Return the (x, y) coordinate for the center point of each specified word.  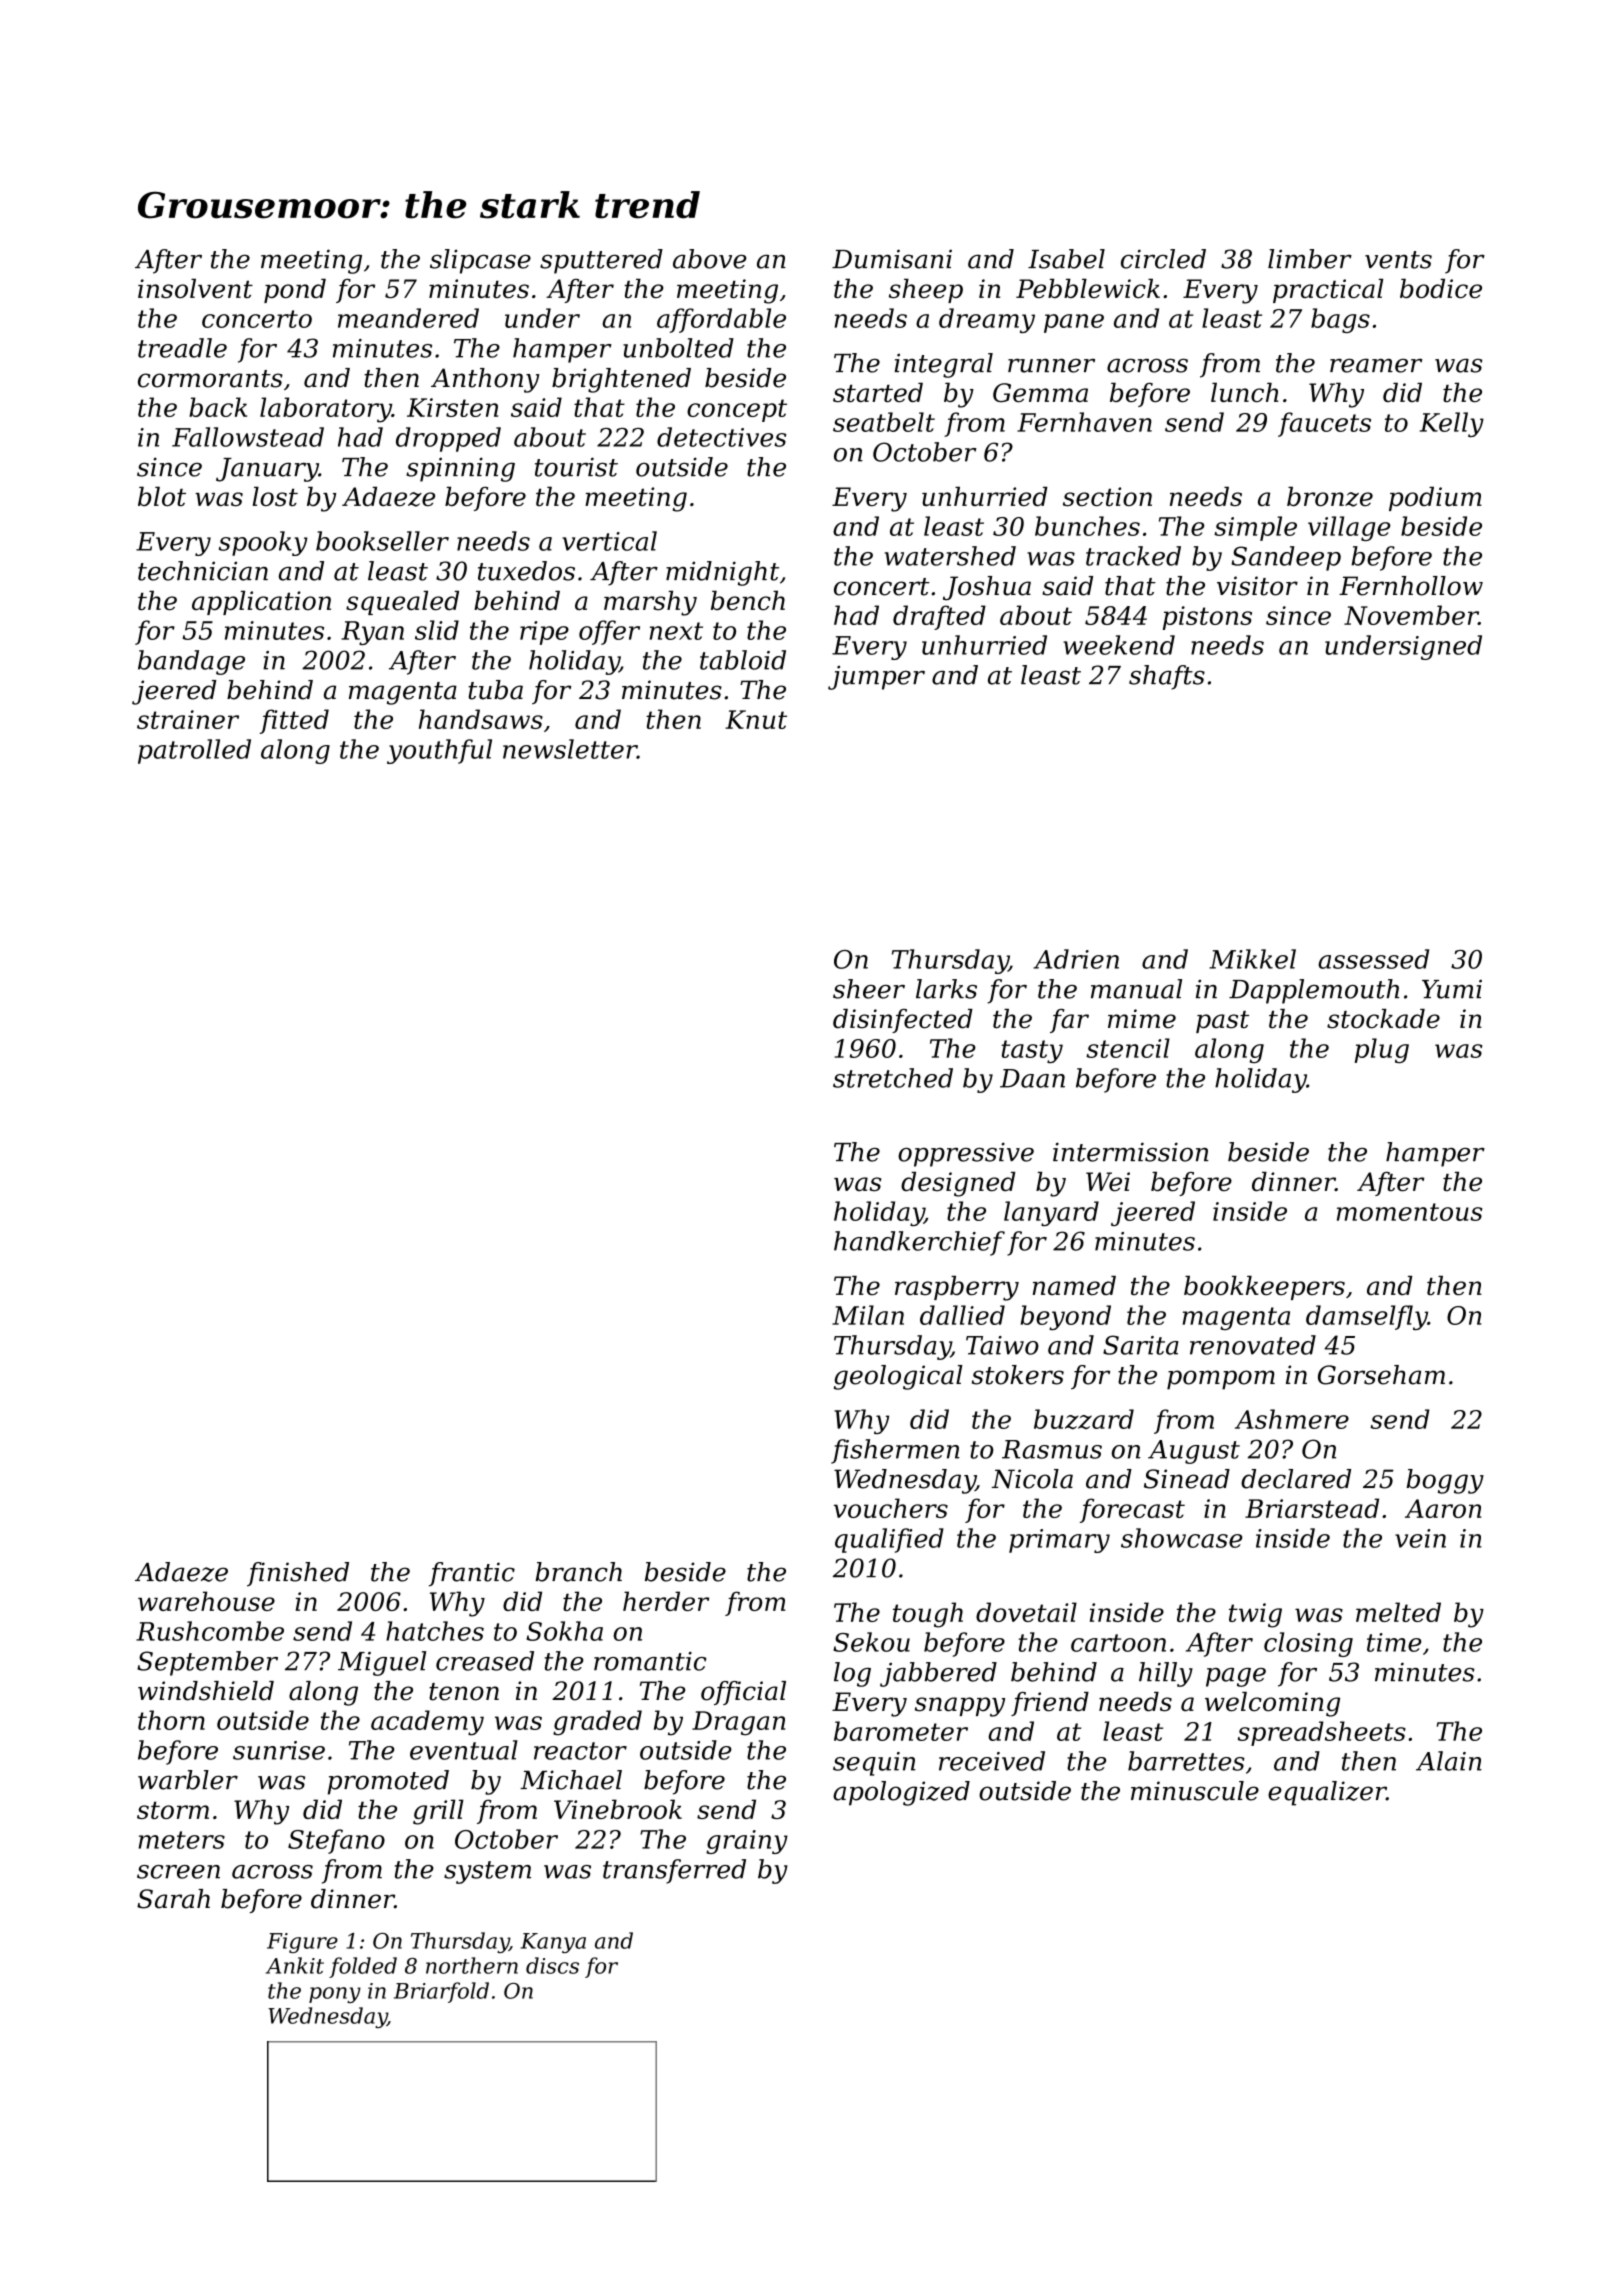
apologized (901, 1793)
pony (335, 1995)
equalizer (1327, 1793)
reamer (1376, 366)
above (710, 259)
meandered (408, 318)
